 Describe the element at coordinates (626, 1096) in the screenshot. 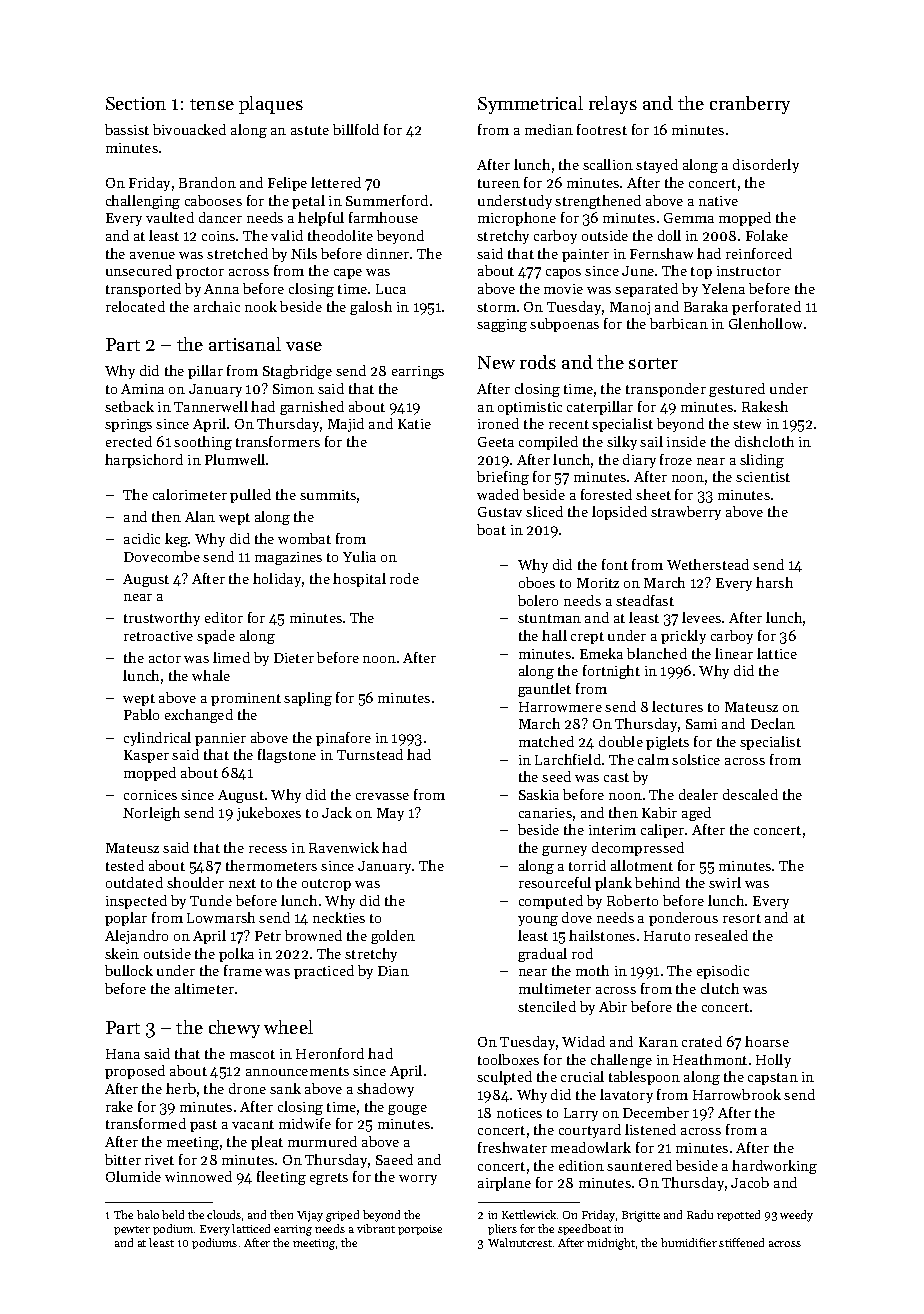

I see `lavatory` at that location.
